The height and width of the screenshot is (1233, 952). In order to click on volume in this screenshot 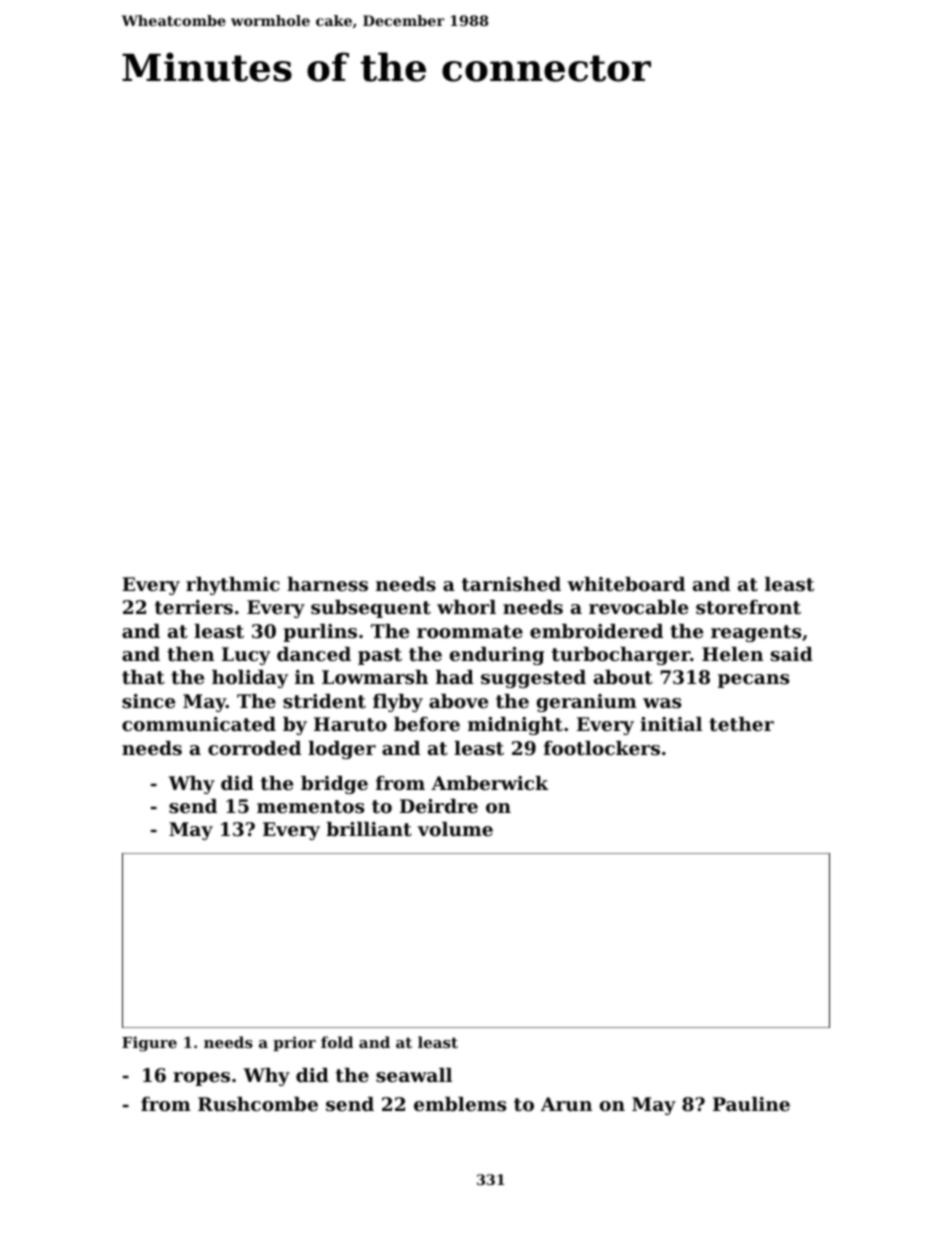, I will do `click(455, 829)`.
